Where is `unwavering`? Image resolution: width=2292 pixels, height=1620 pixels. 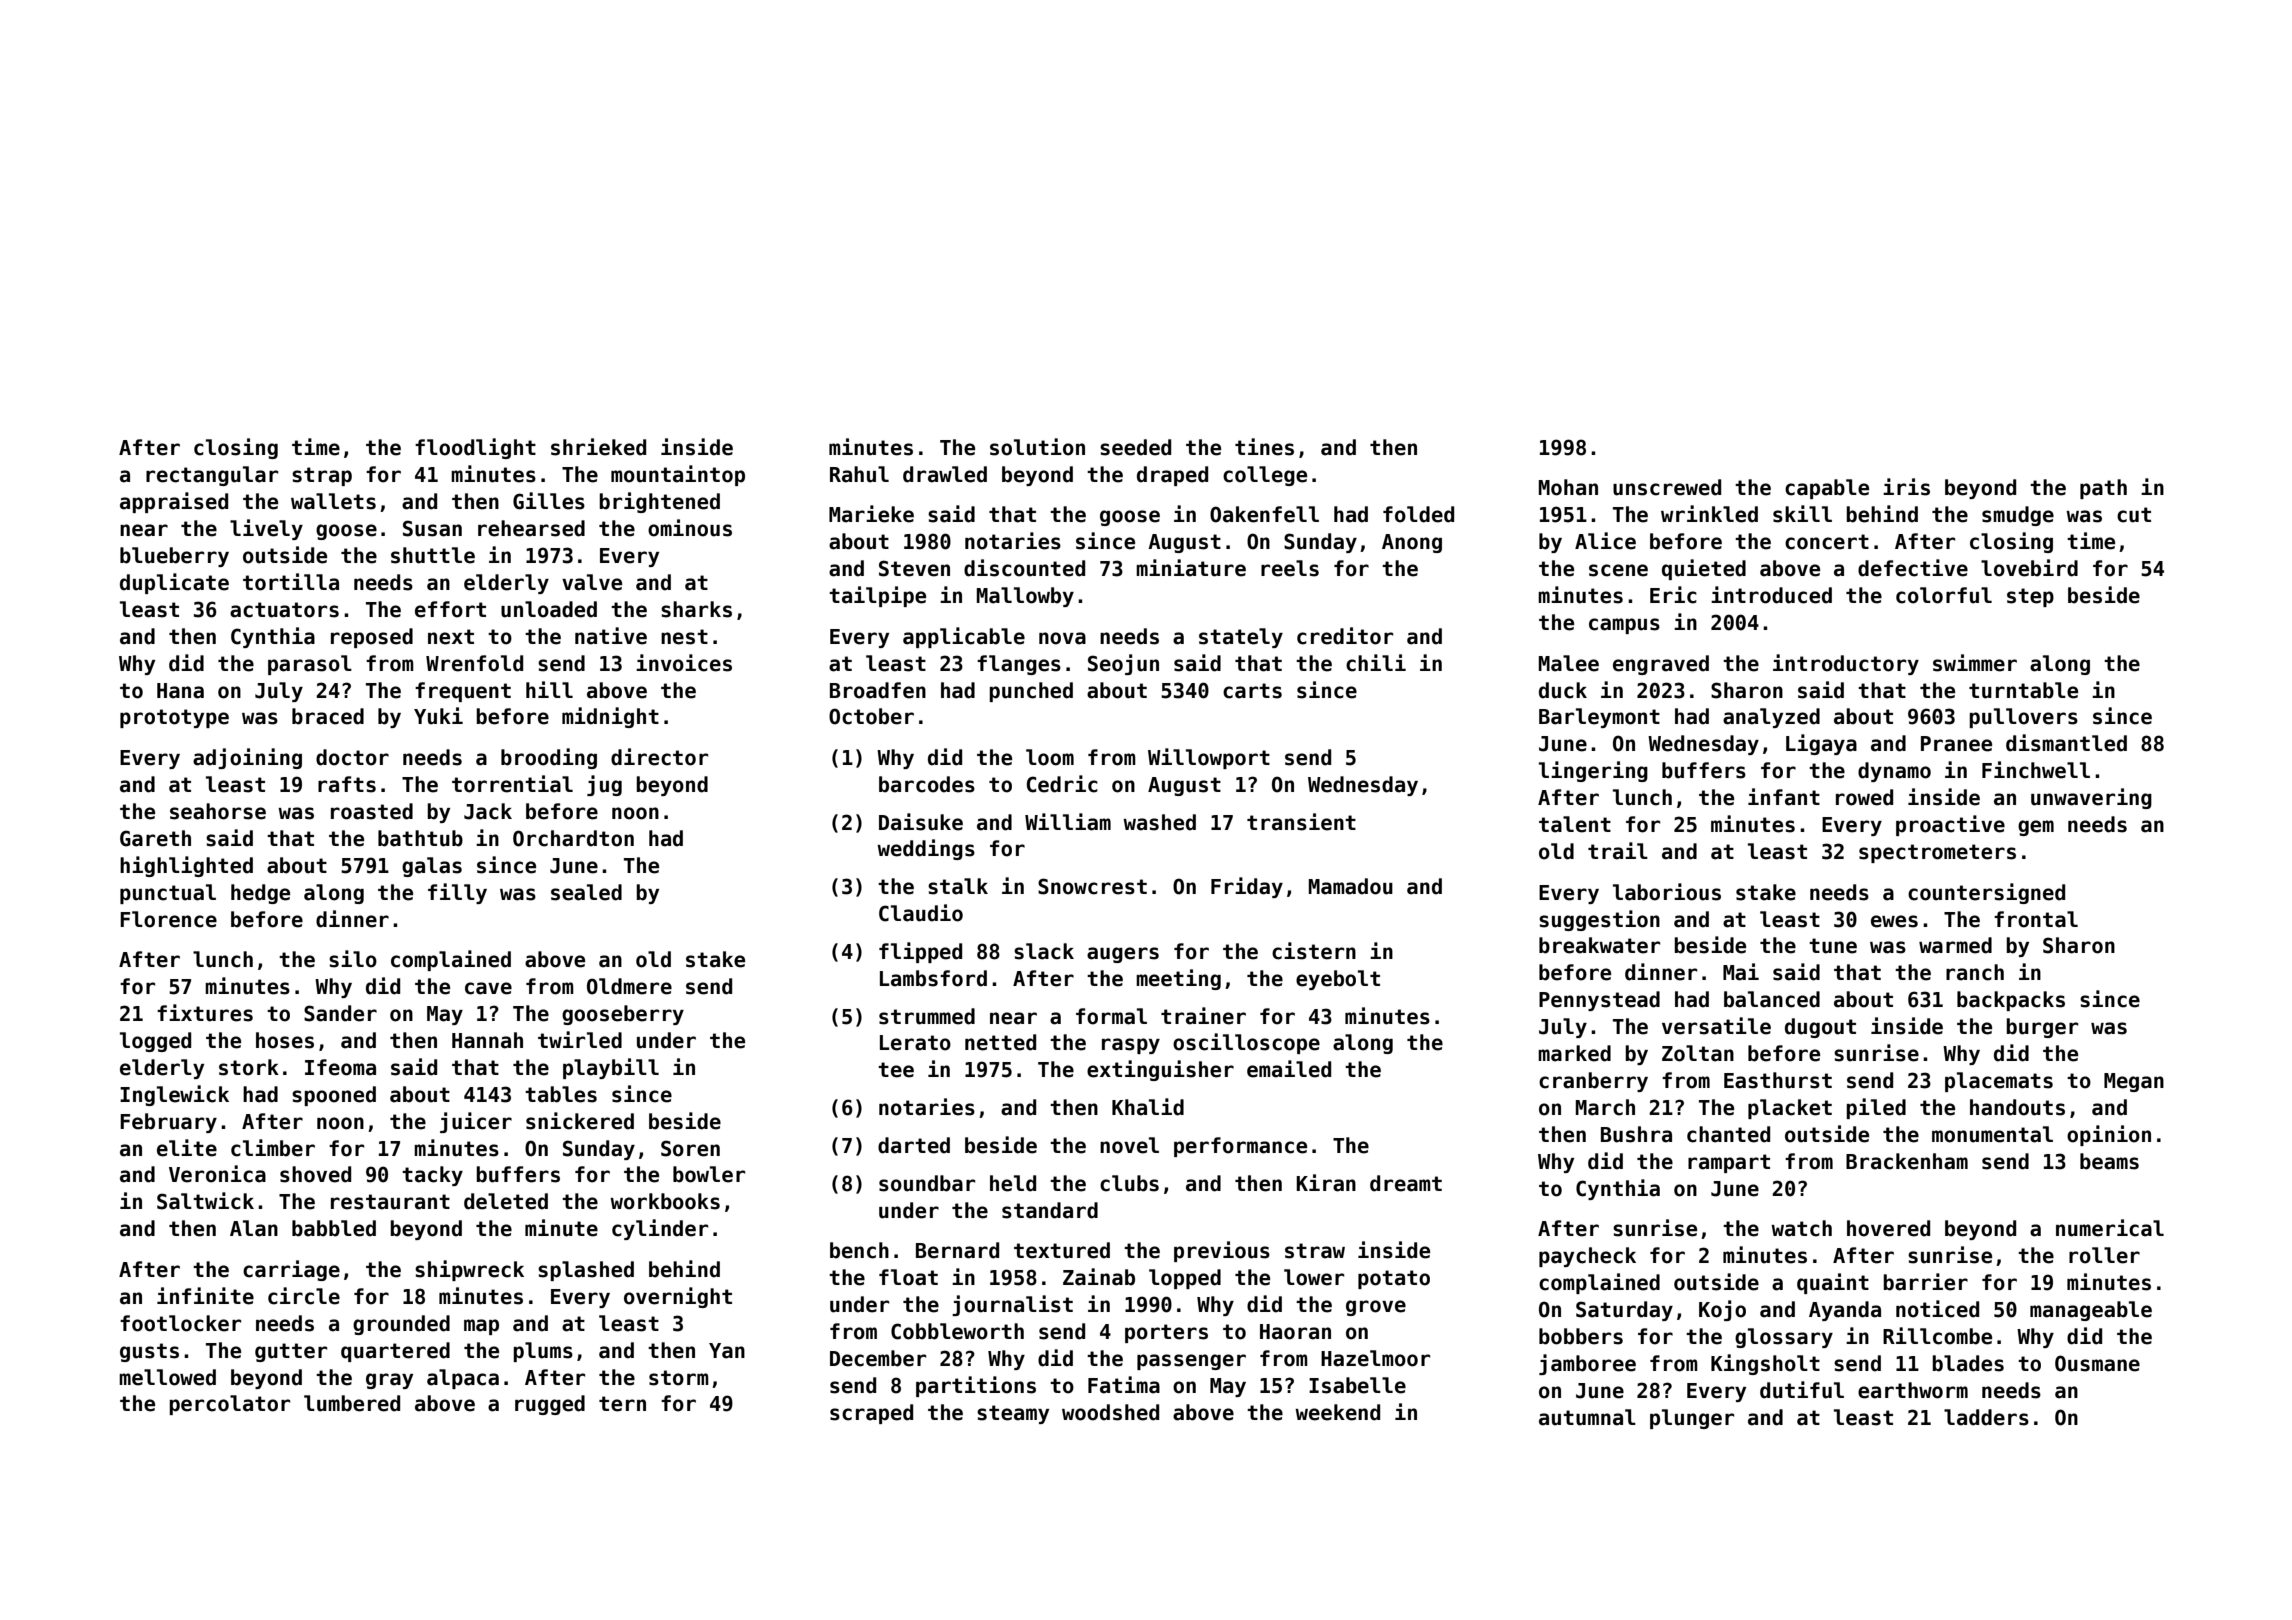
unwavering is located at coordinates (2091, 798).
